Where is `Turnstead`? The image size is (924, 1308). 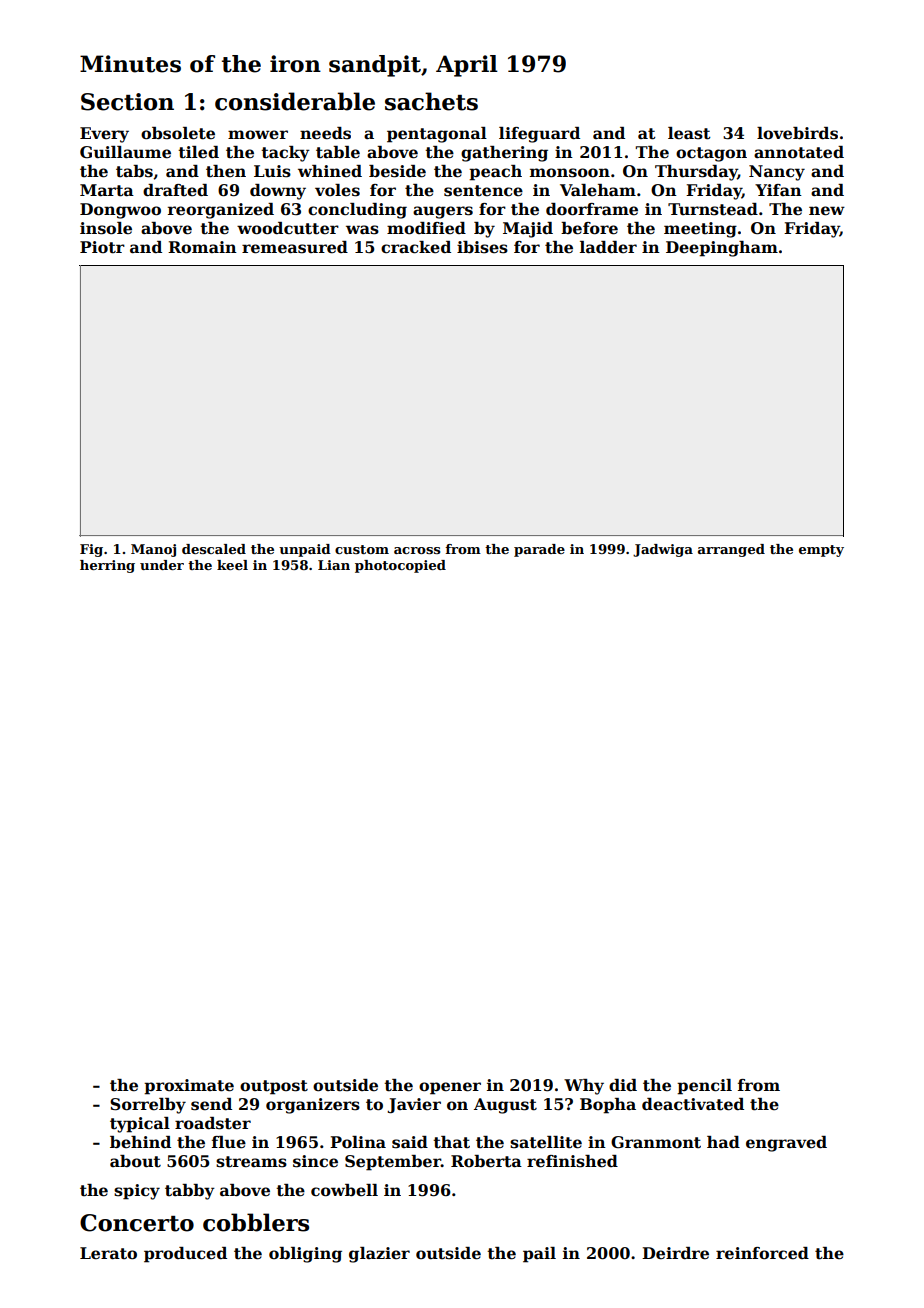 Turnstead is located at coordinates (713, 209).
